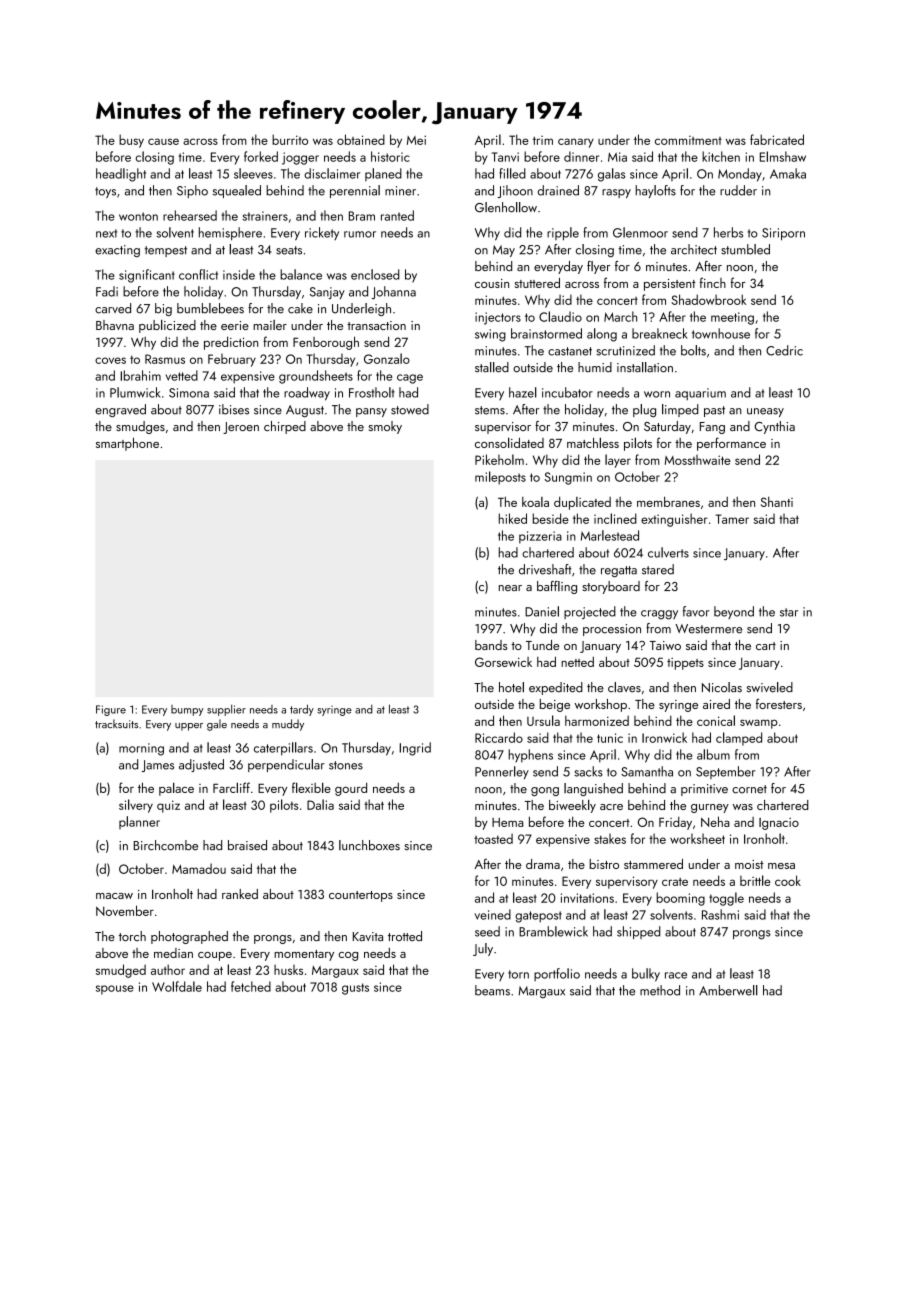  Describe the element at coordinates (770, 687) in the document. I see `swiveled` at that location.
